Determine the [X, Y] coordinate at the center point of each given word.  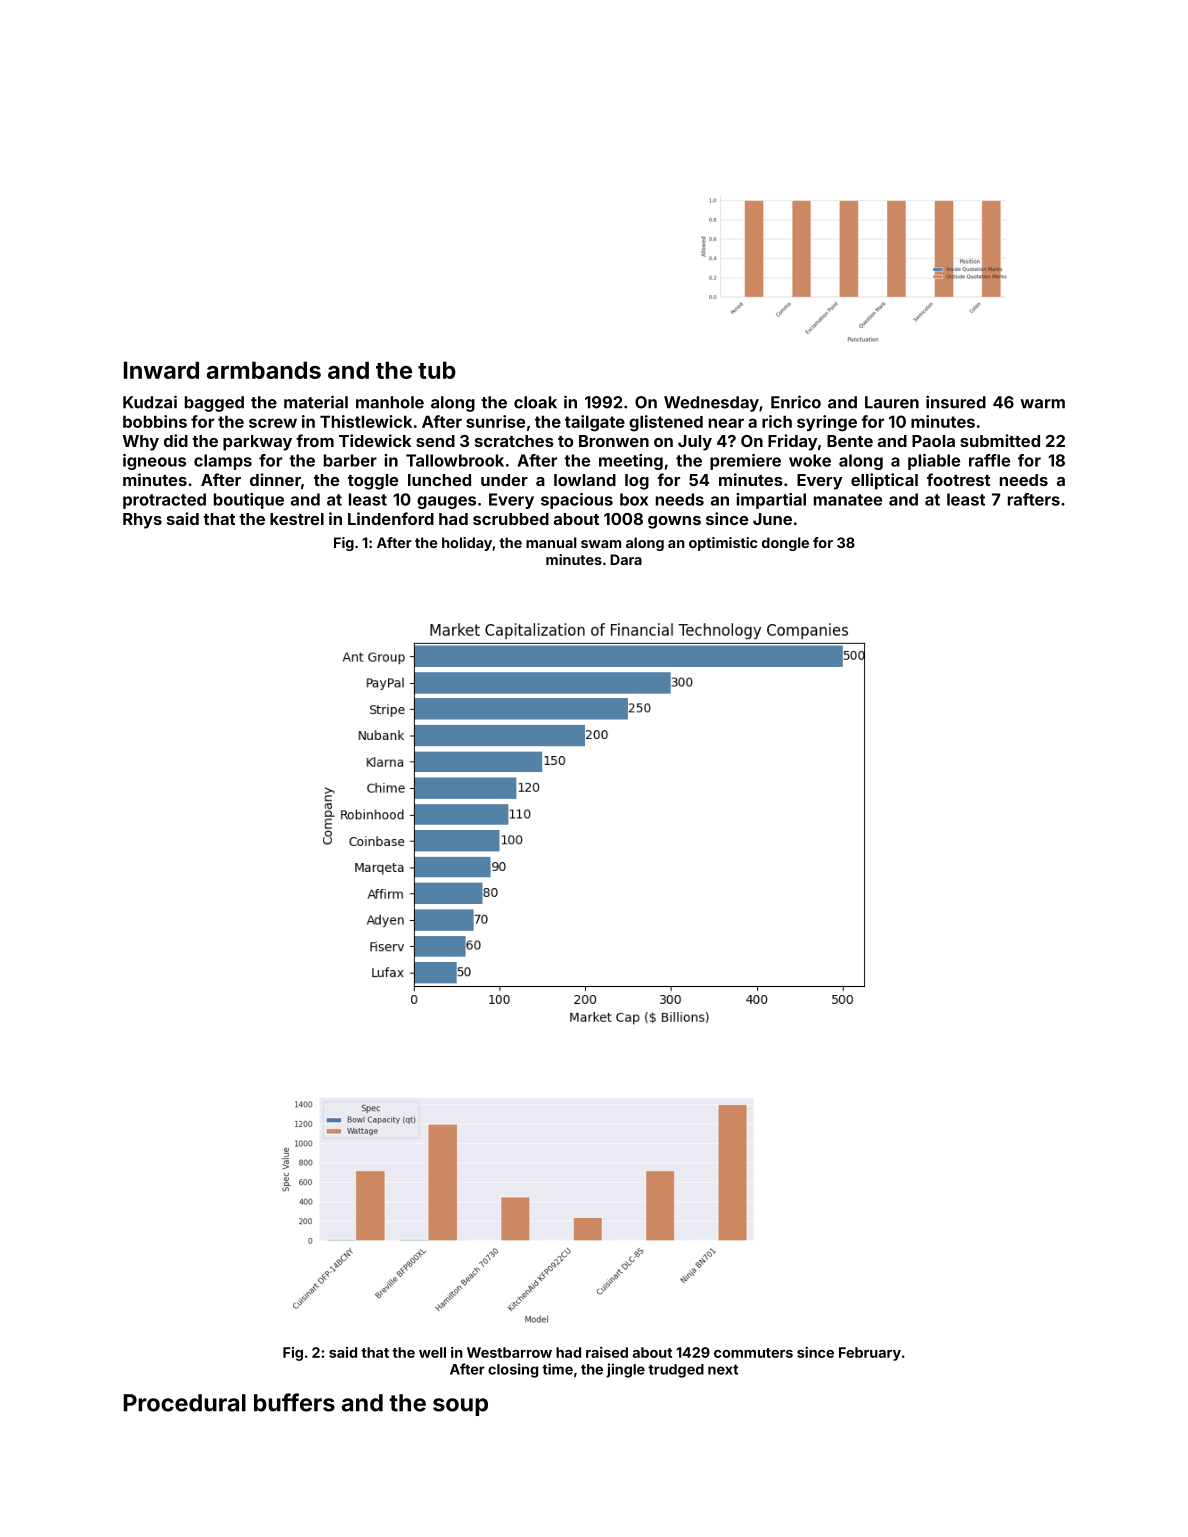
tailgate [595, 423]
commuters [753, 1353]
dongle [785, 544]
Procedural [185, 1403]
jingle [625, 1370]
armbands [264, 370]
